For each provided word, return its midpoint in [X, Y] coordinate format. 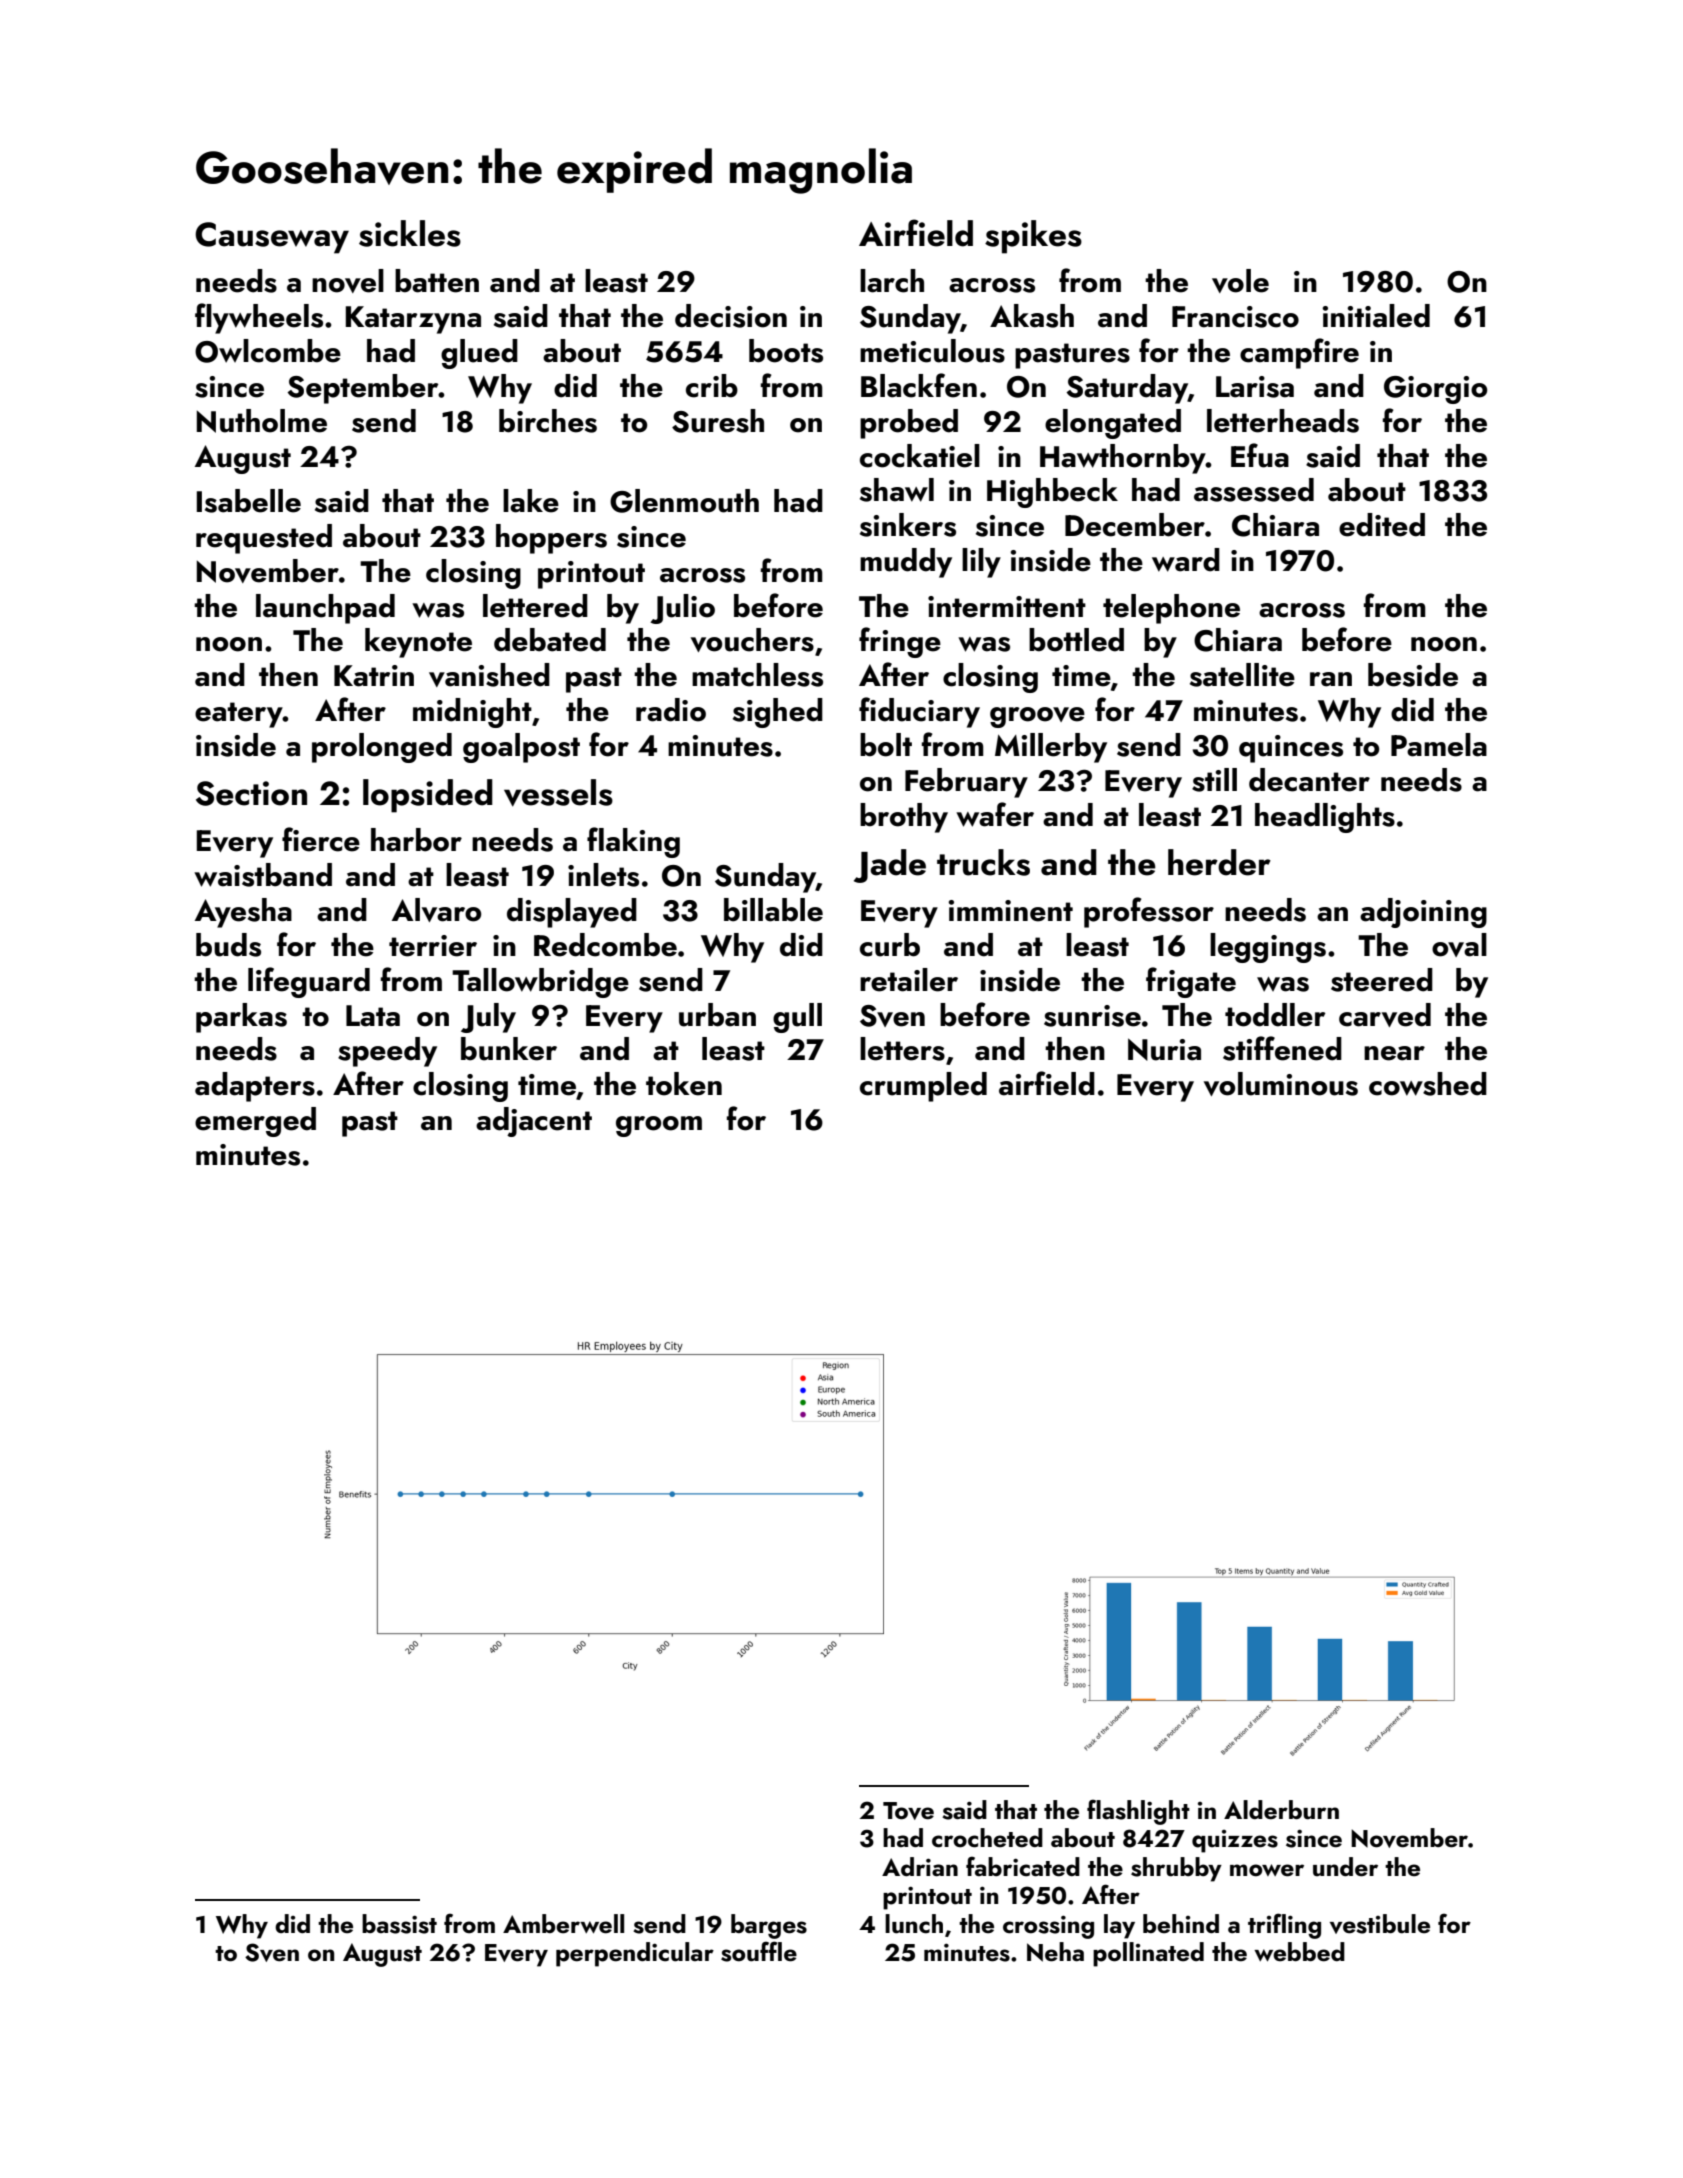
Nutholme [262, 421]
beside [1413, 675]
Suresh [718, 421]
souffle [759, 1951]
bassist [399, 1924]
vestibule [1380, 1924]
